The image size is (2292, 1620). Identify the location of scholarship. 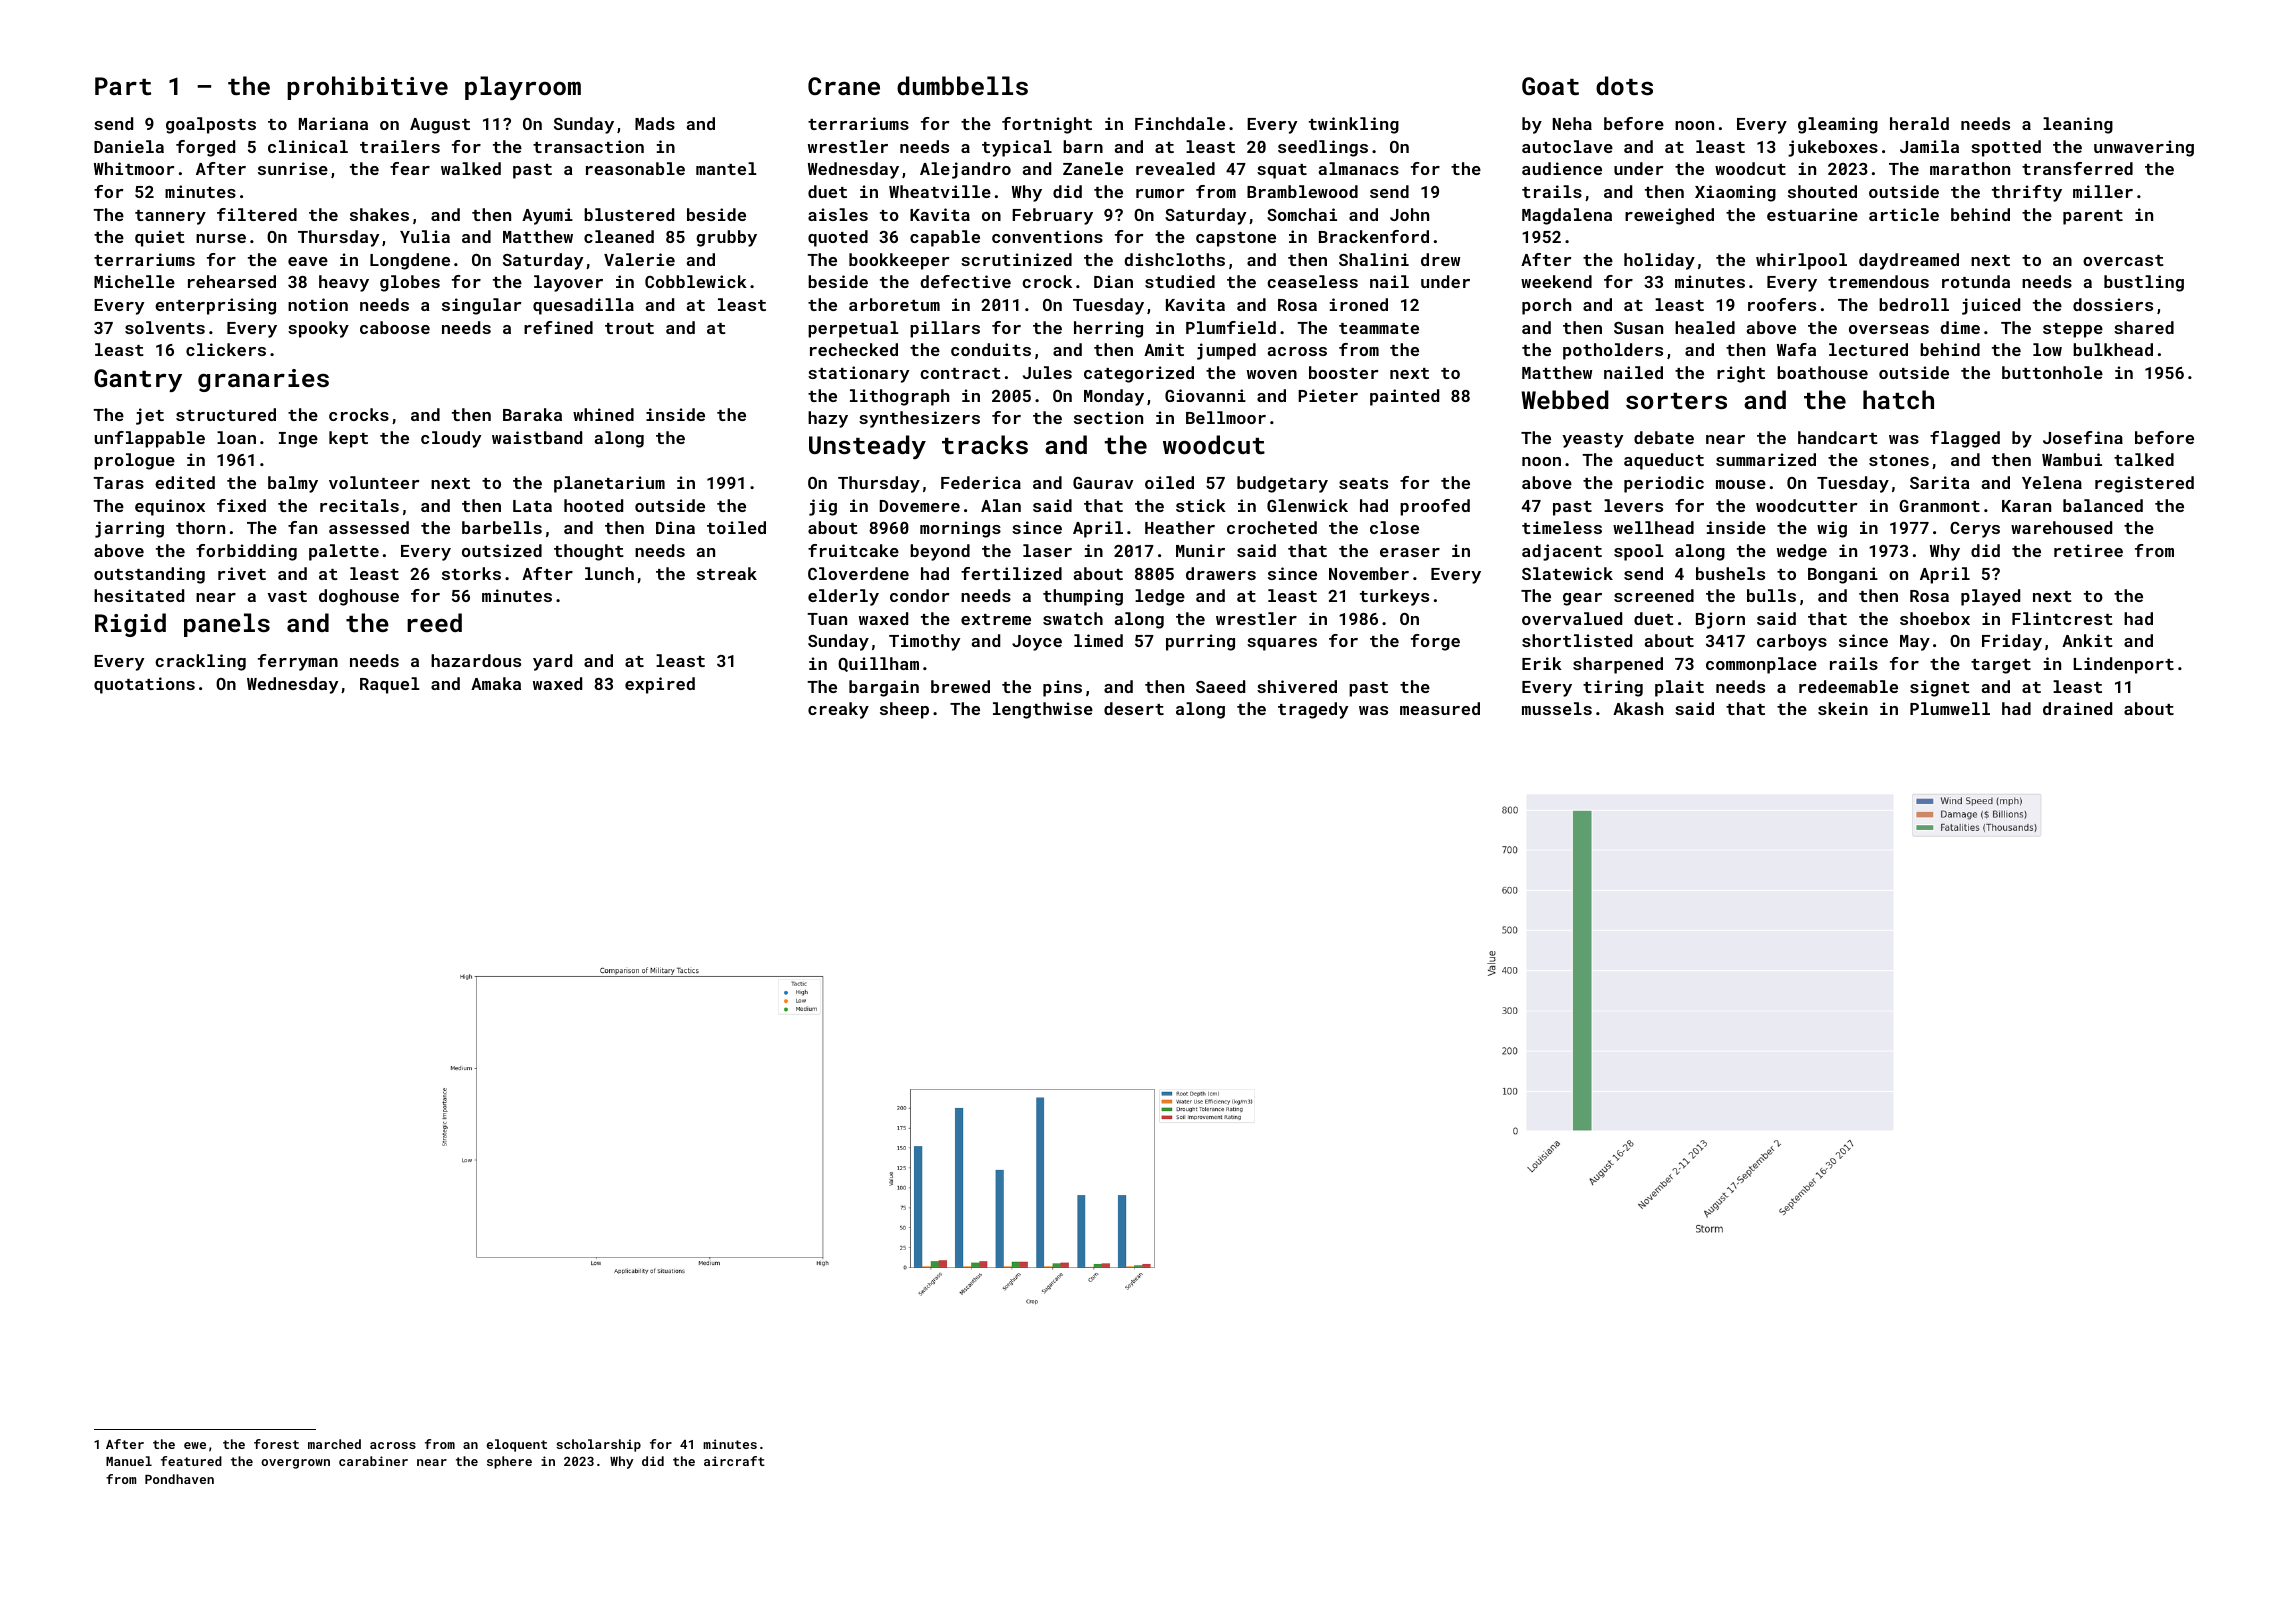
(598, 1445).
